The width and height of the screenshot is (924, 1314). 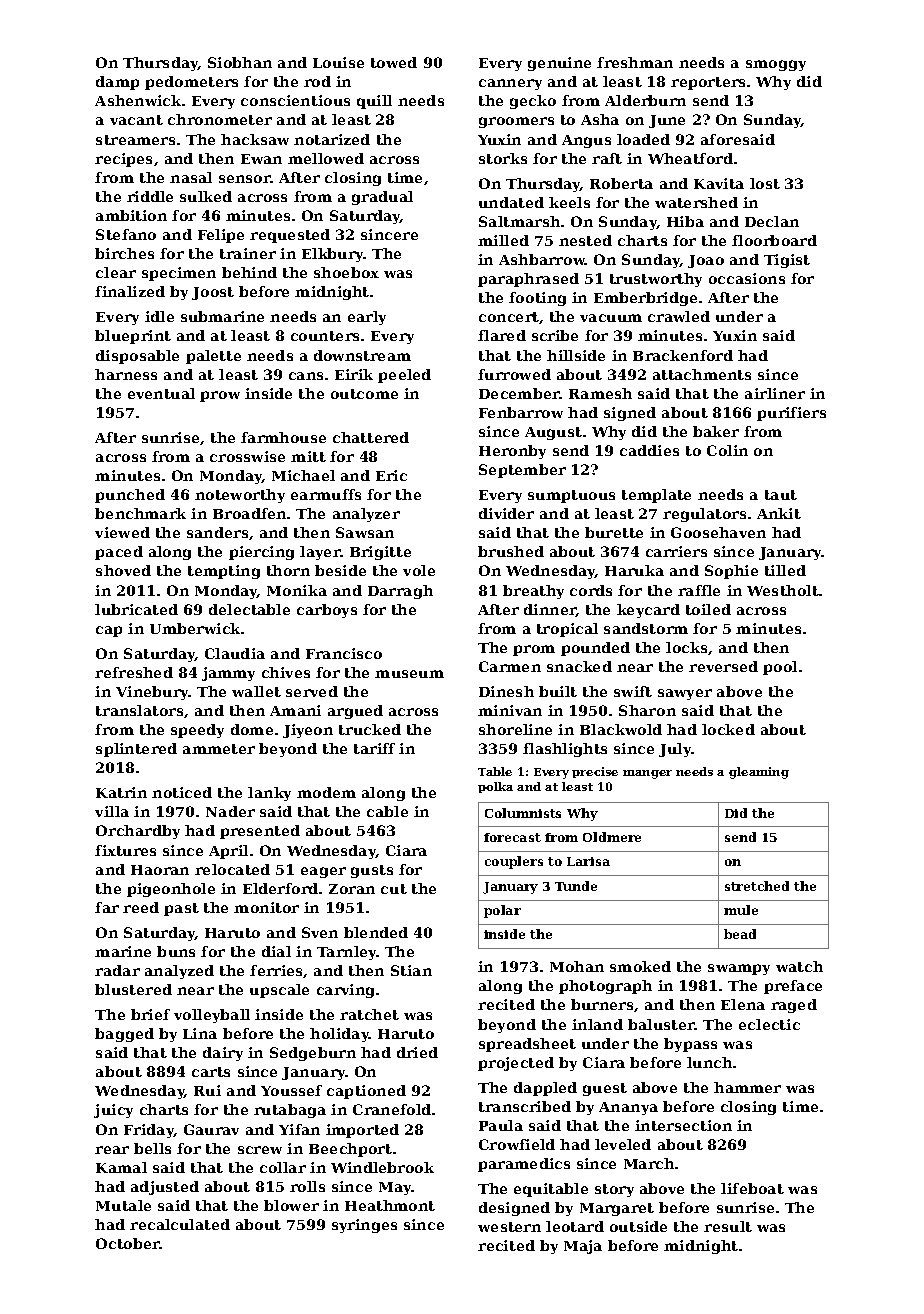 I want to click on dried, so click(x=417, y=1052).
